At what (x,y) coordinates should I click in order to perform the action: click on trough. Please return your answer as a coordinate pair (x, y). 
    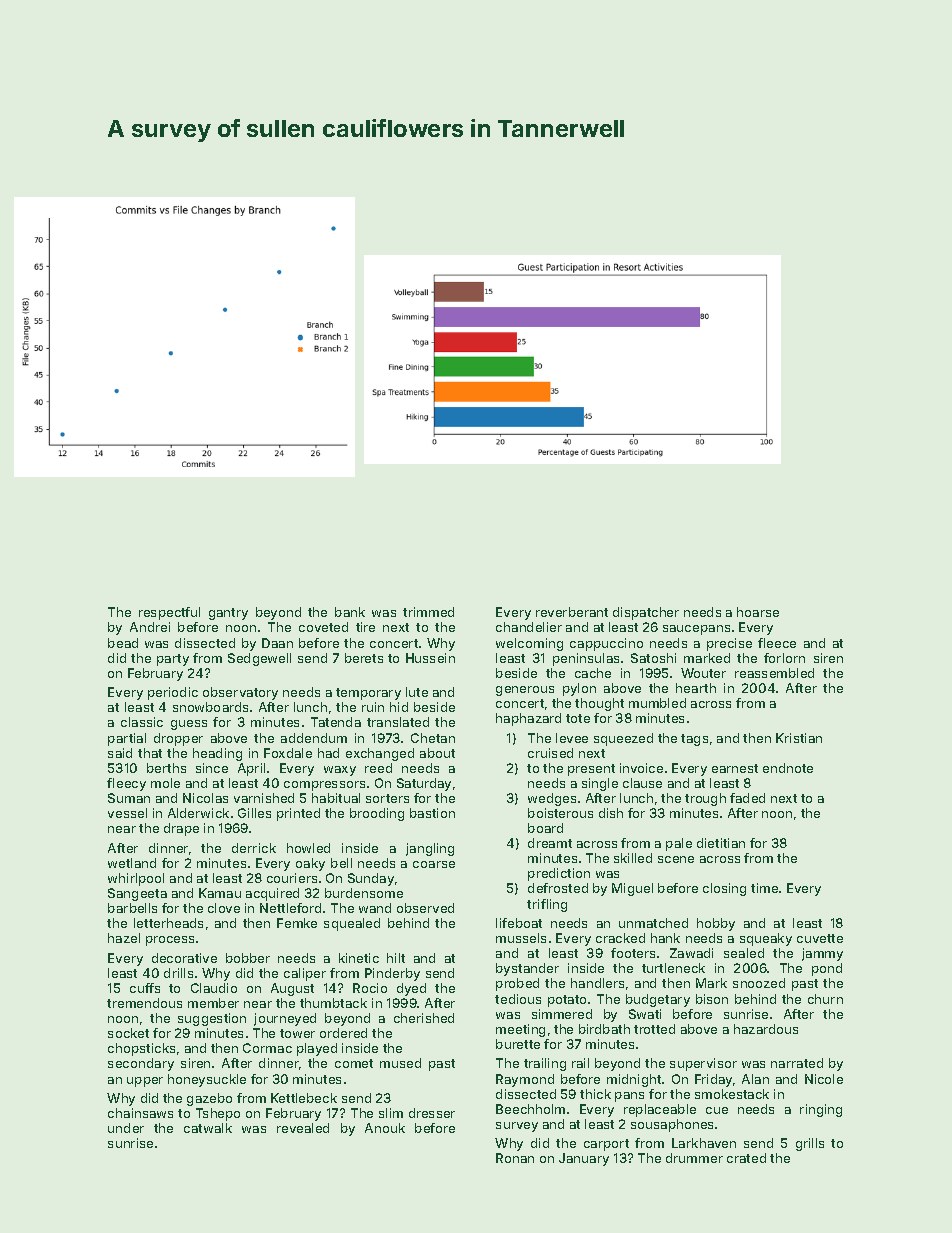
    Looking at the image, I should click on (705, 799).
